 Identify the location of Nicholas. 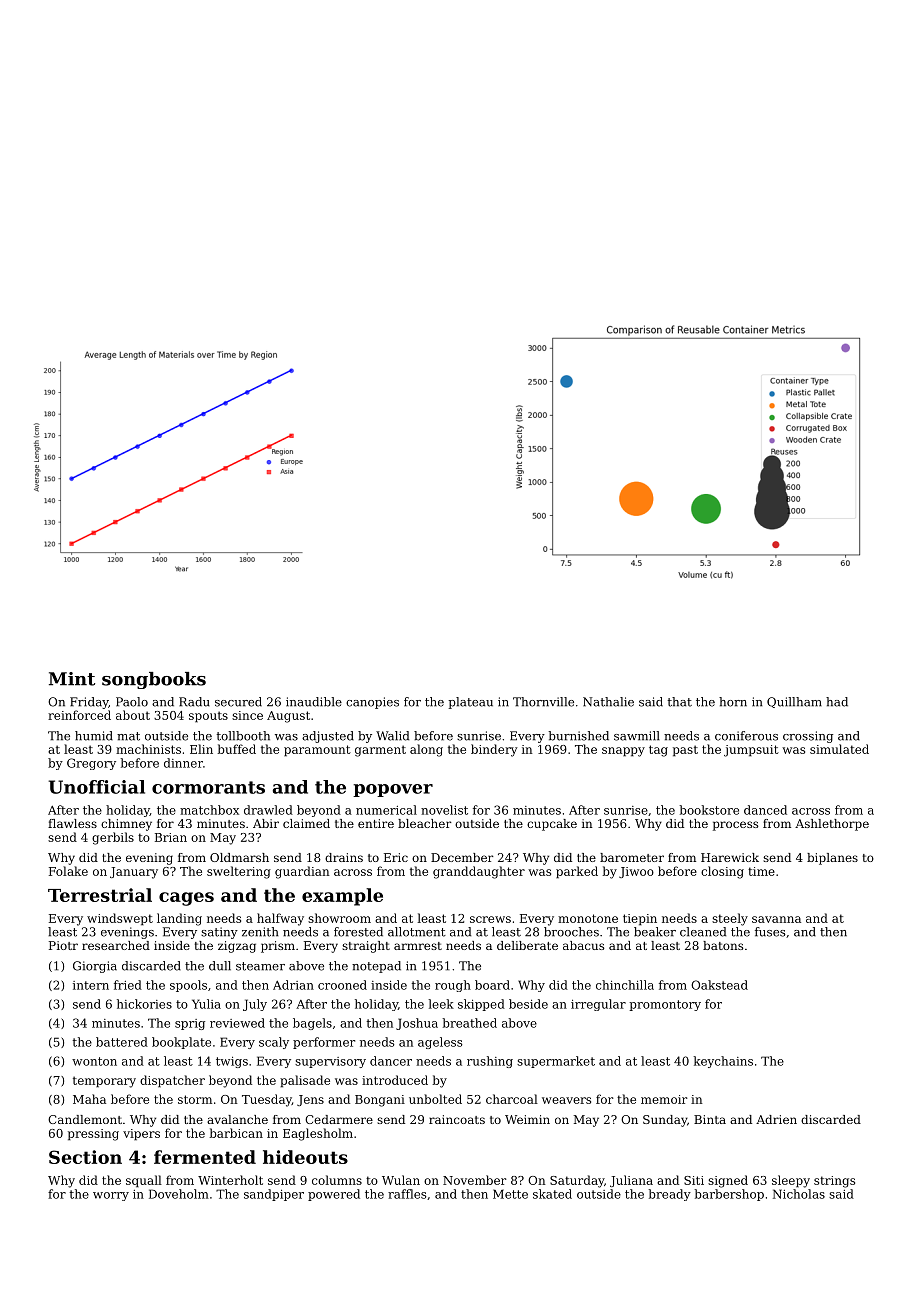
(799, 1194).
